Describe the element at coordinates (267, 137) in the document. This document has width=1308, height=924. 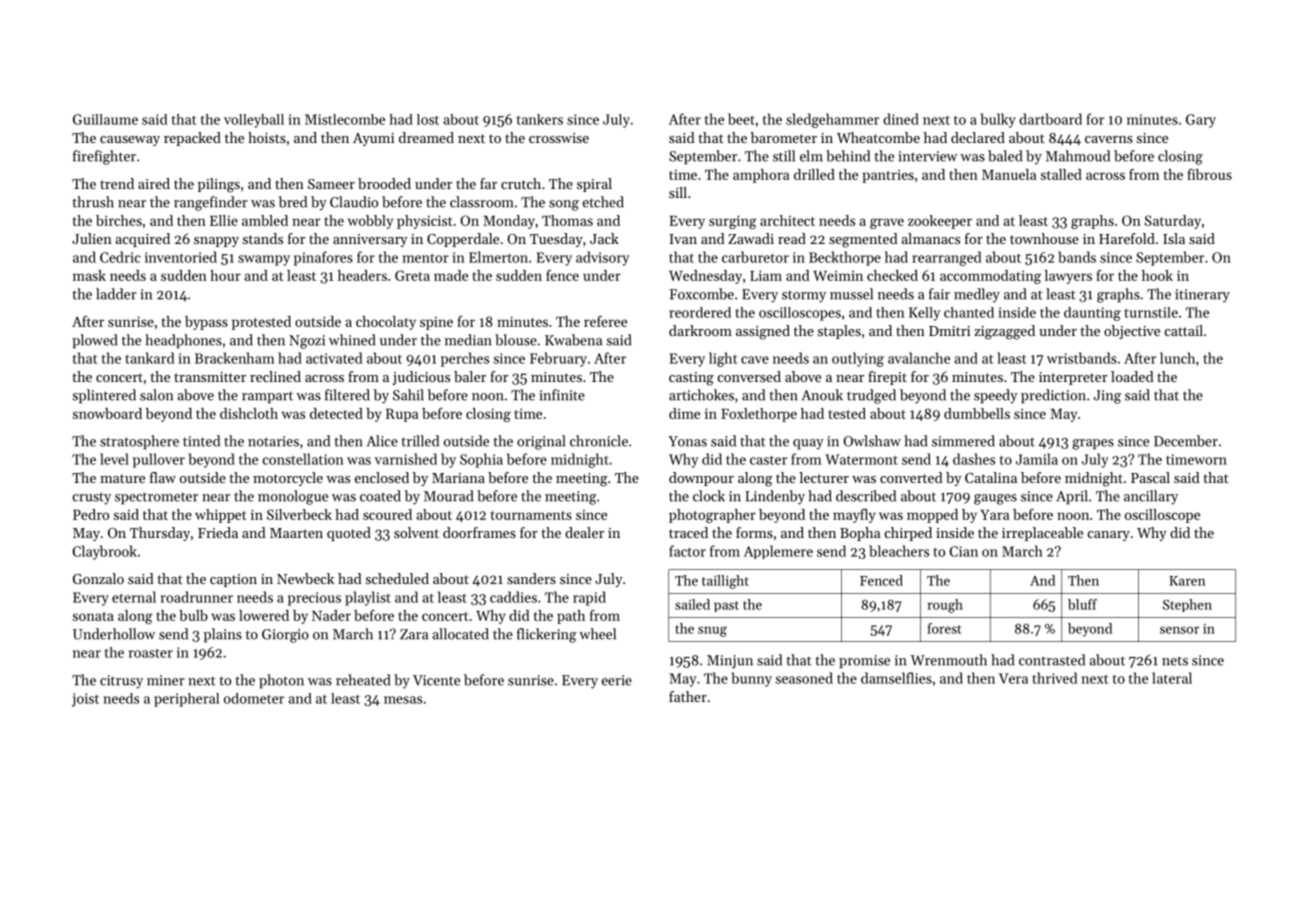
I see `hoists` at that location.
